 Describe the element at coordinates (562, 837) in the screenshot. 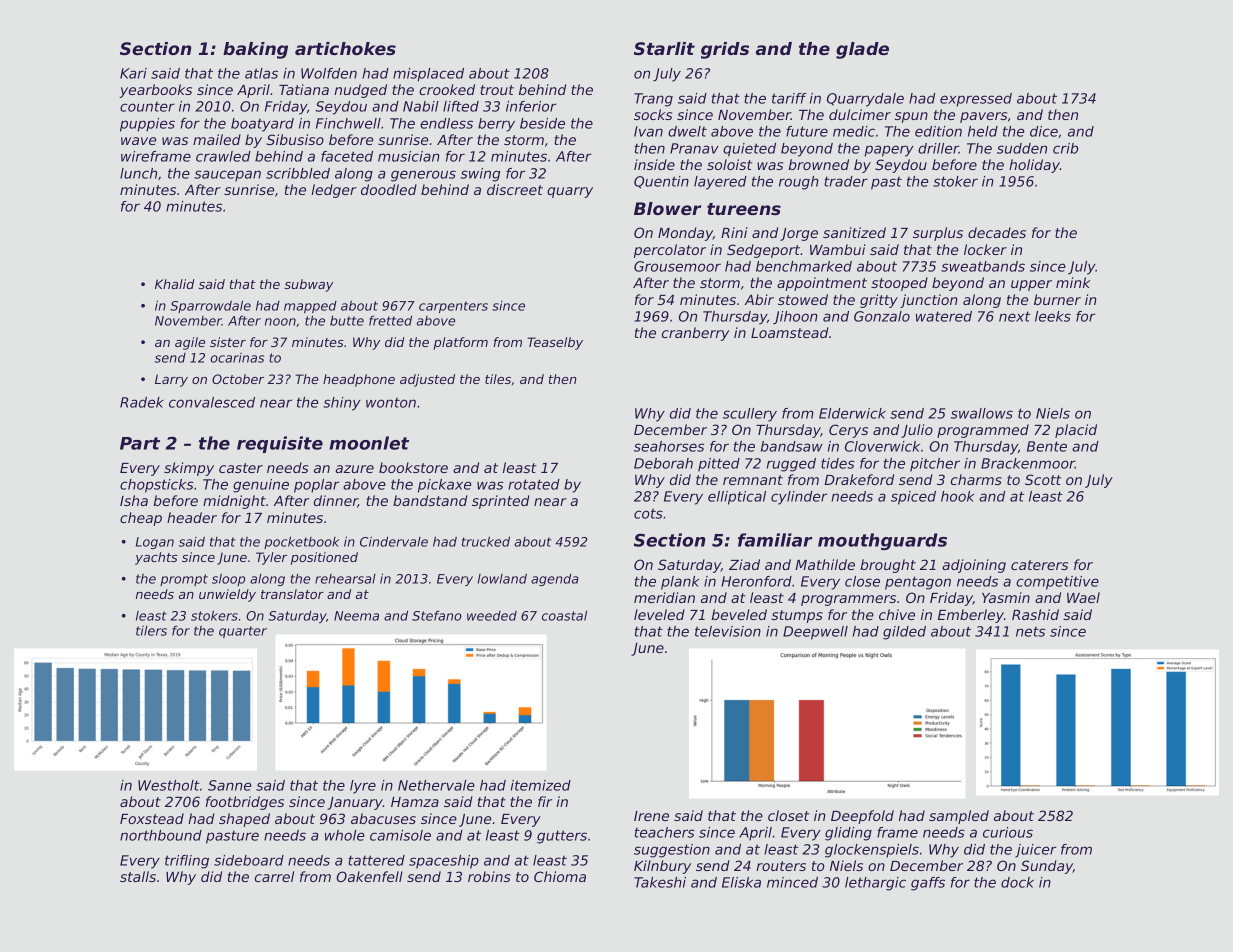

I see `gutters` at that location.
